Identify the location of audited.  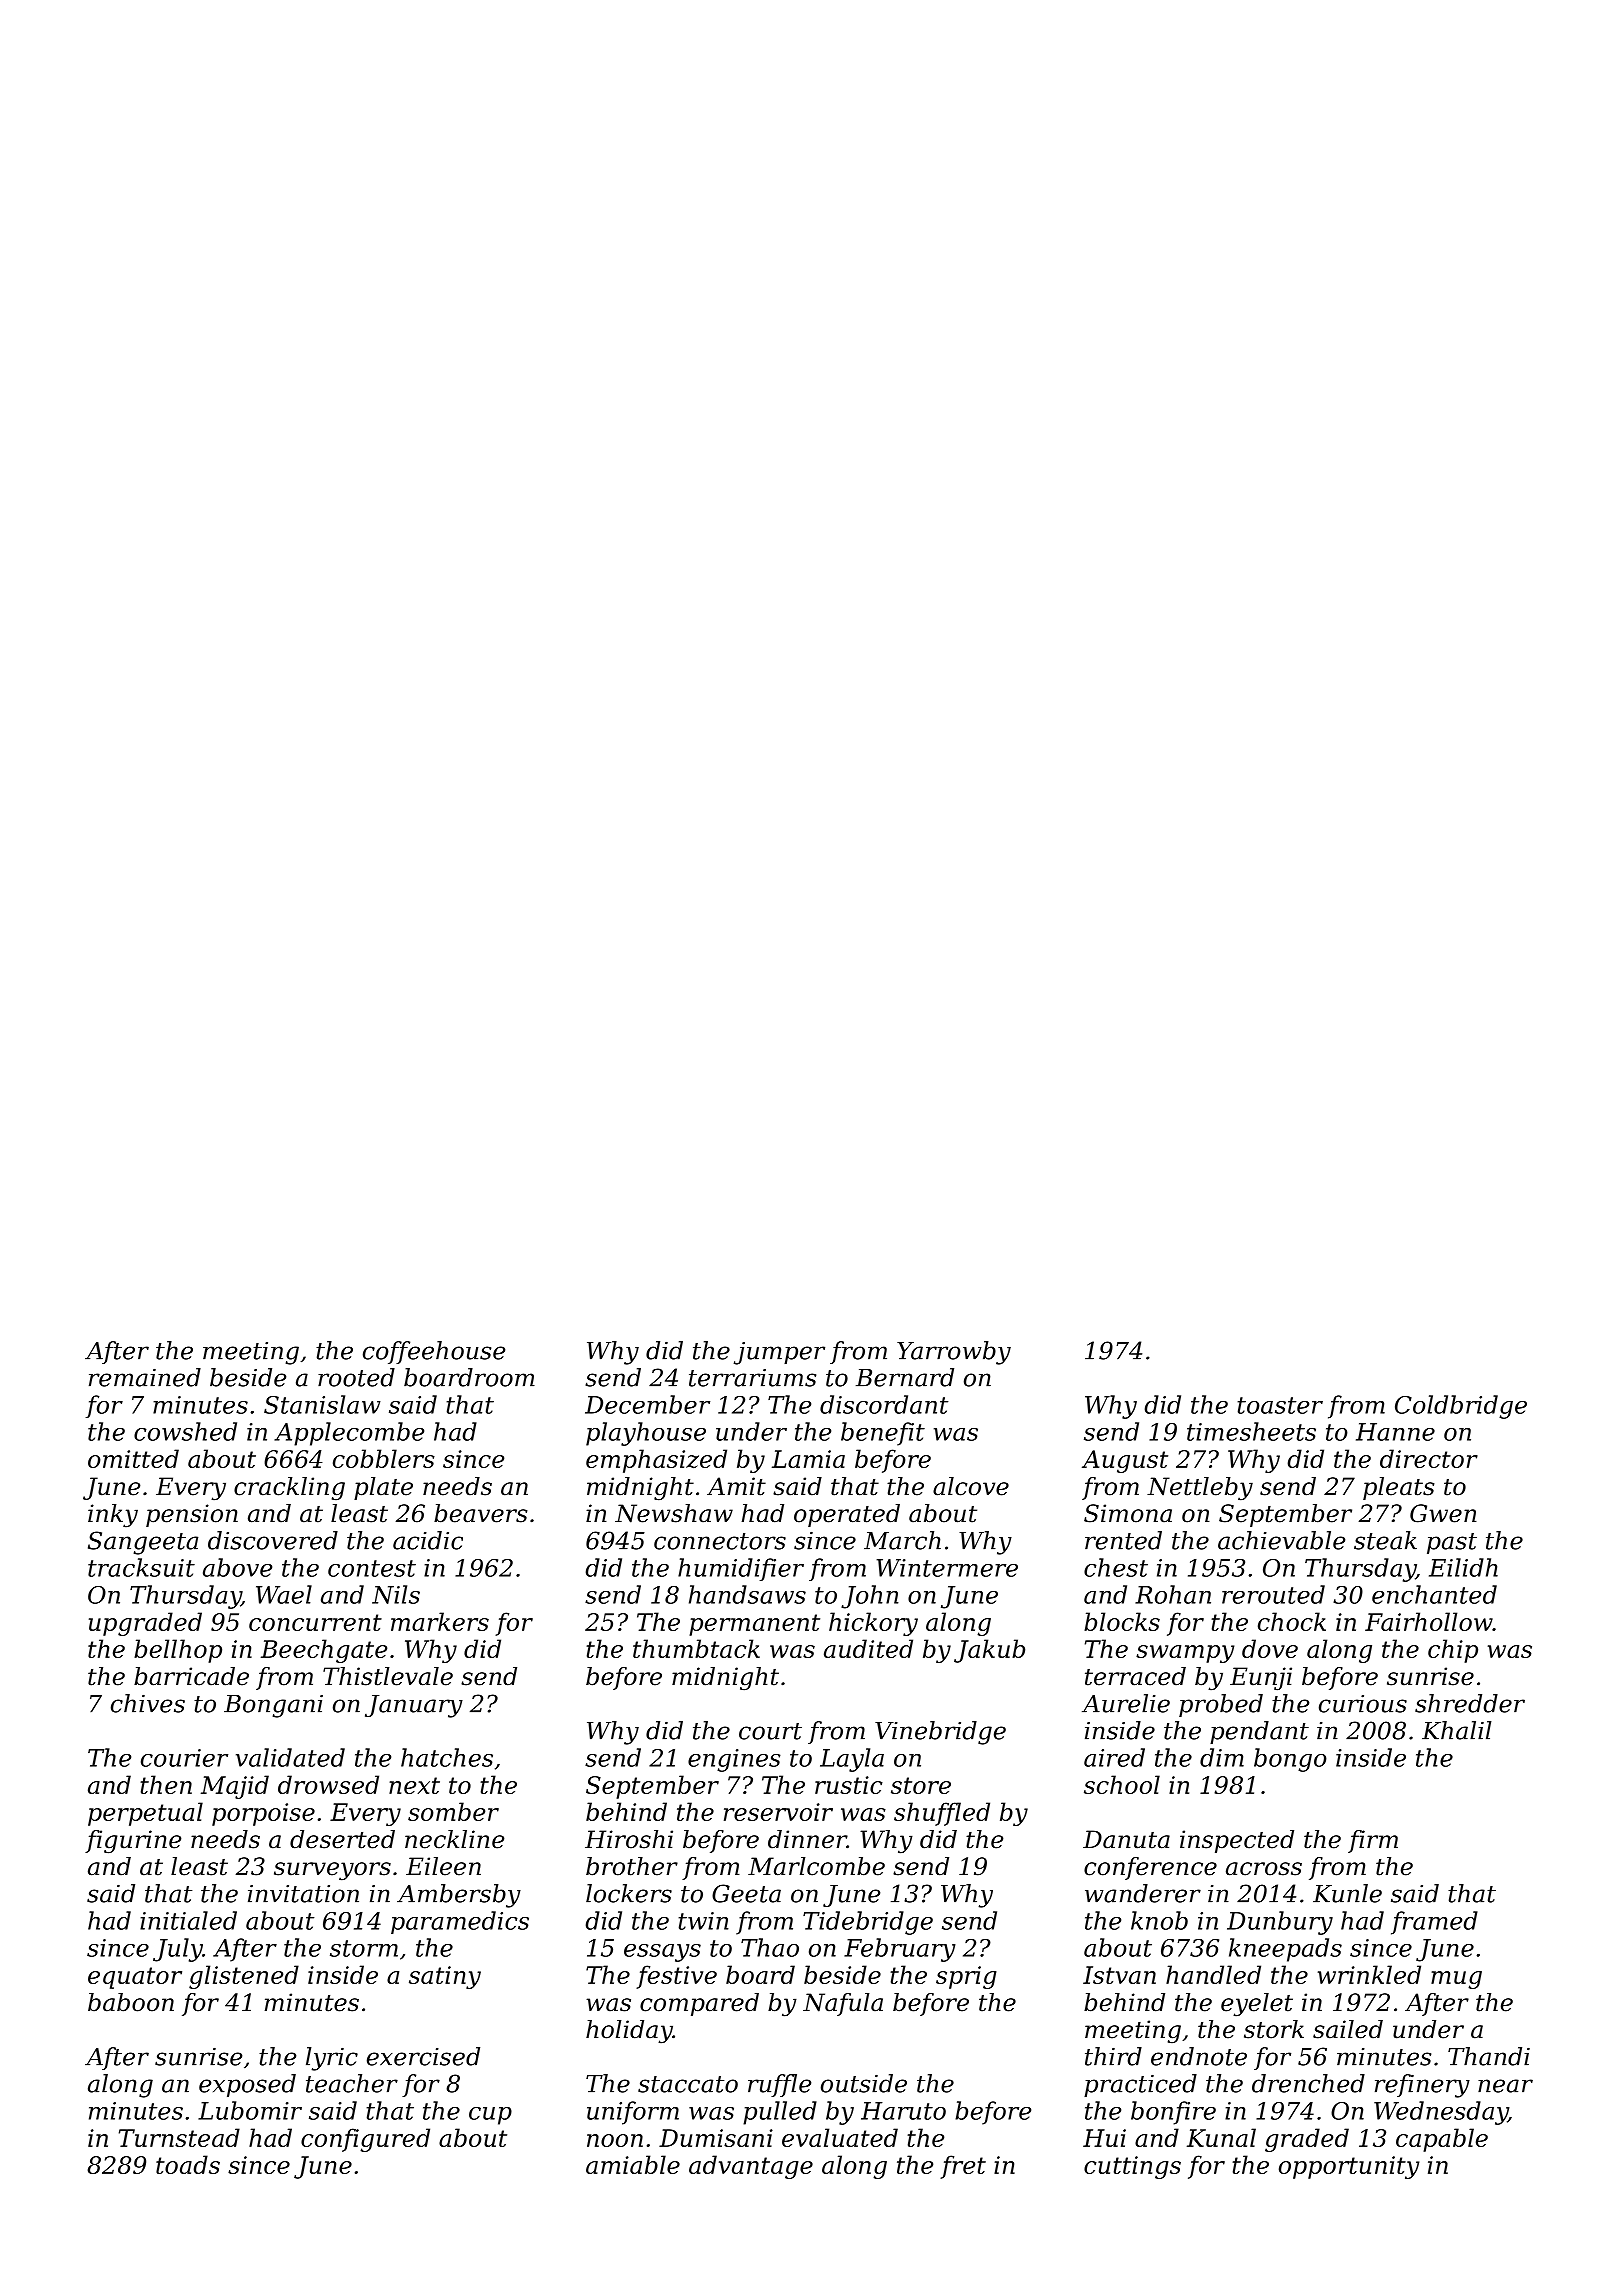
(868, 1648).
